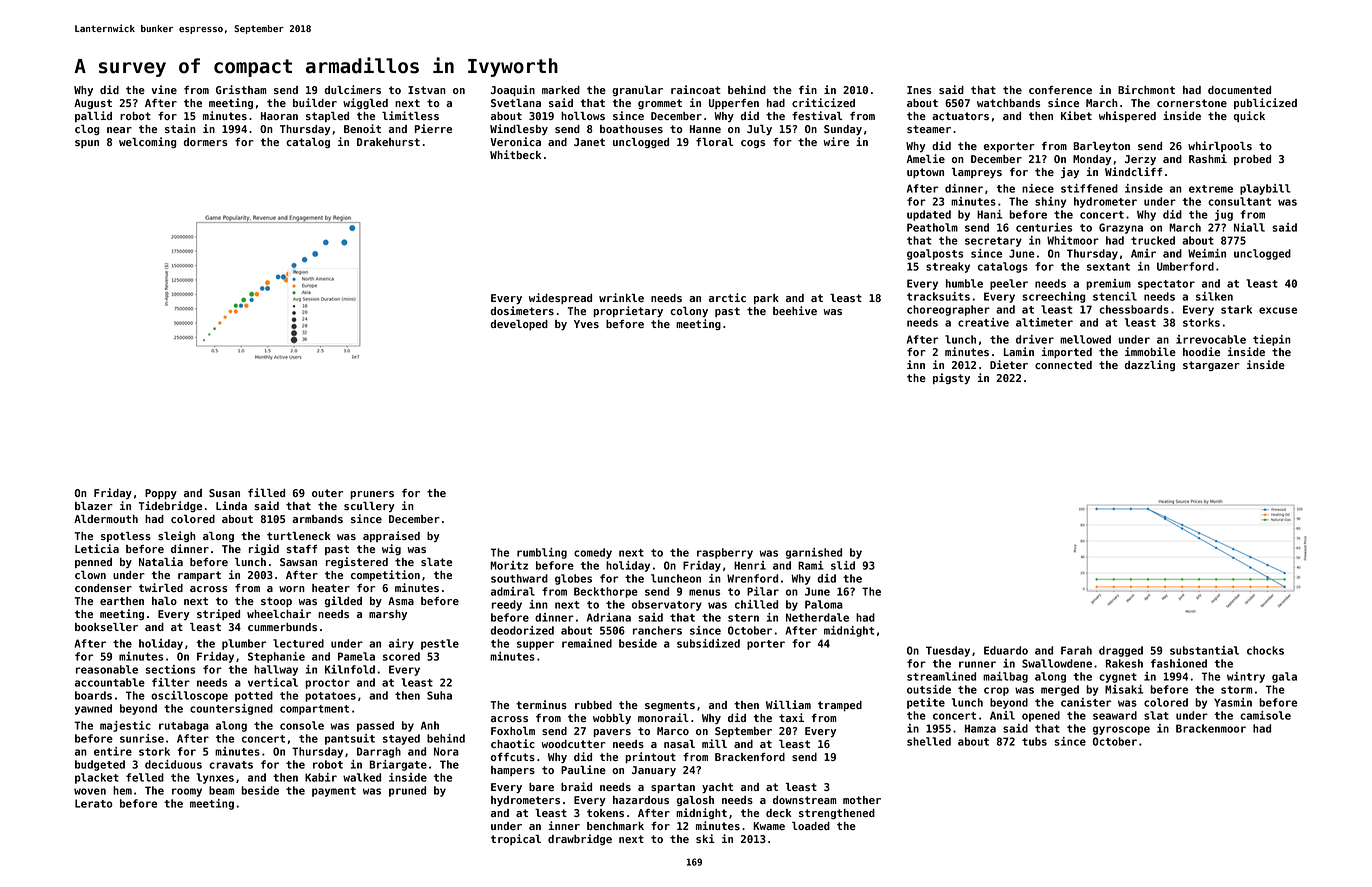  Describe the element at coordinates (147, 142) in the image. I see `welcoming` at that location.
